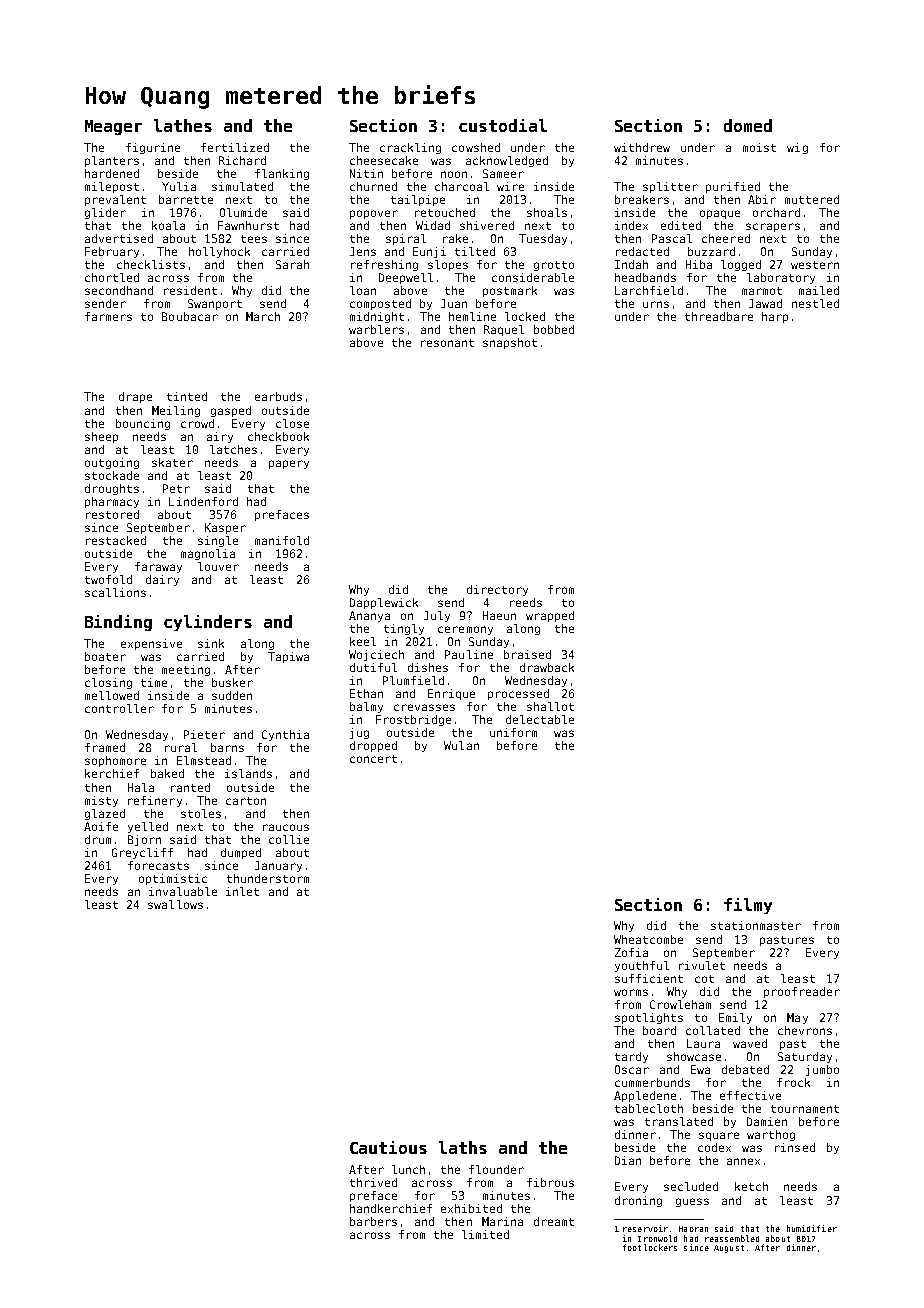  Describe the element at coordinates (540, 719) in the screenshot. I see `delectable` at that location.
